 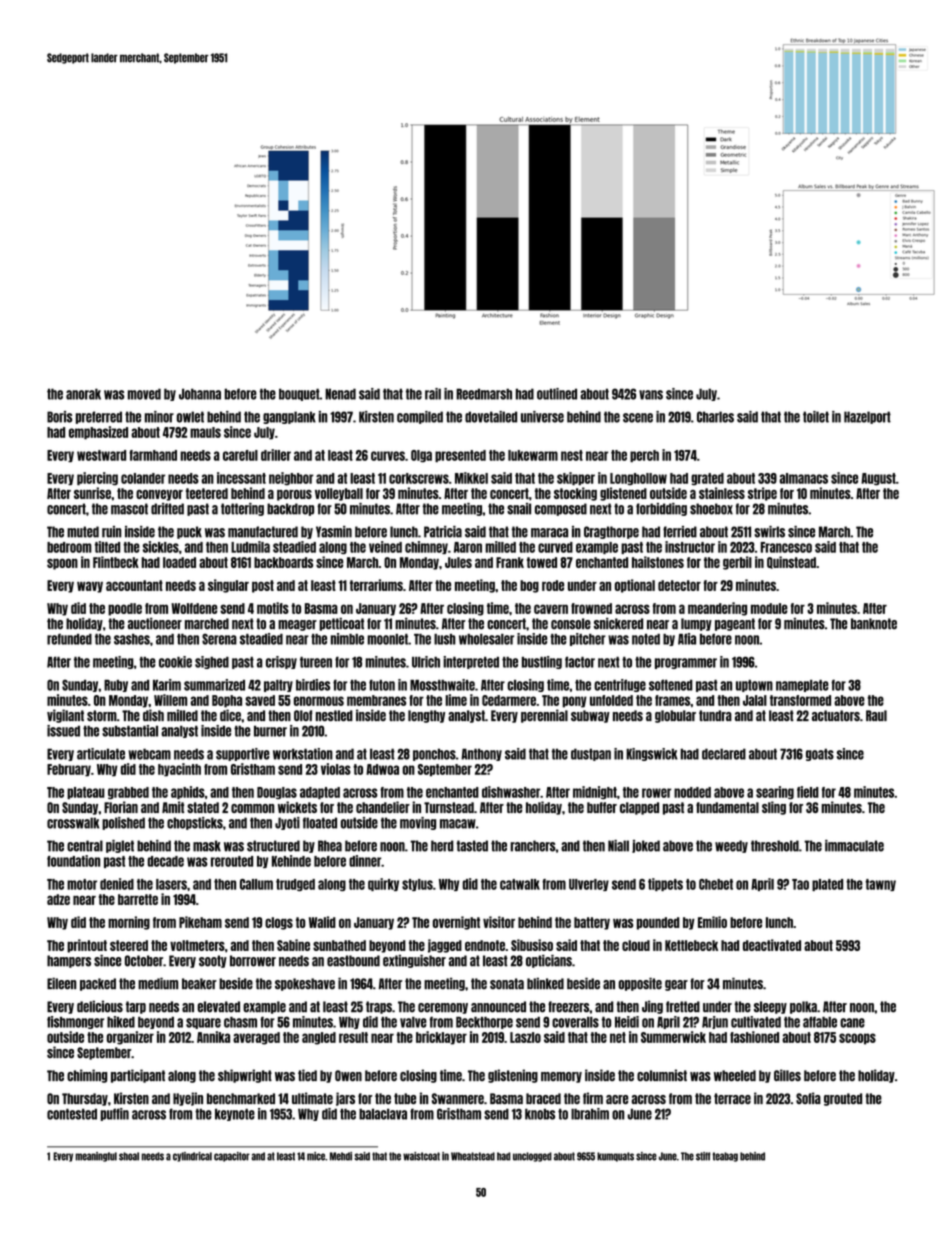 What do you see at coordinates (737, 563) in the screenshot?
I see `gerbil` at bounding box center [737, 563].
